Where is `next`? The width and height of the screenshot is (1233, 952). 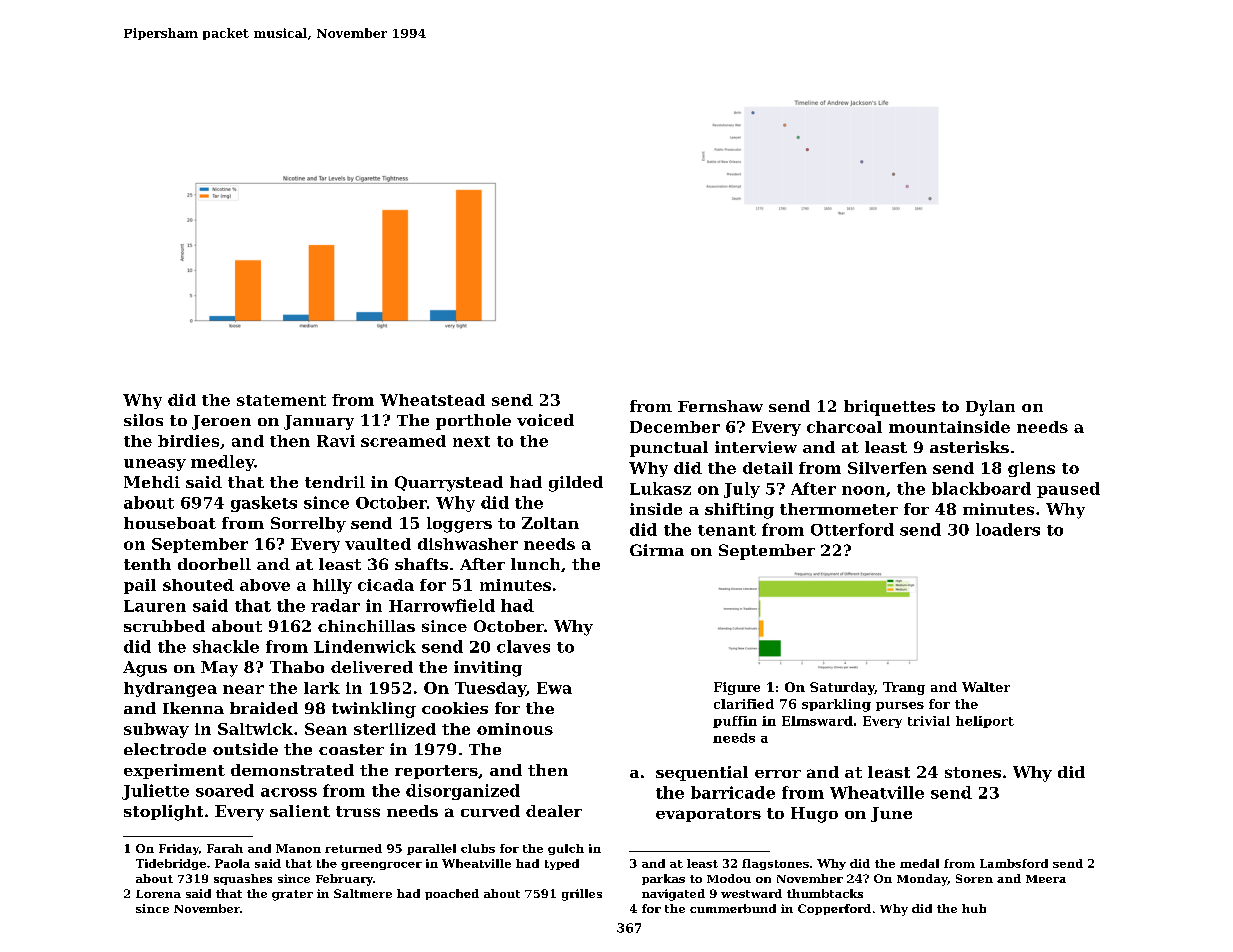
next is located at coordinates (471, 441).
